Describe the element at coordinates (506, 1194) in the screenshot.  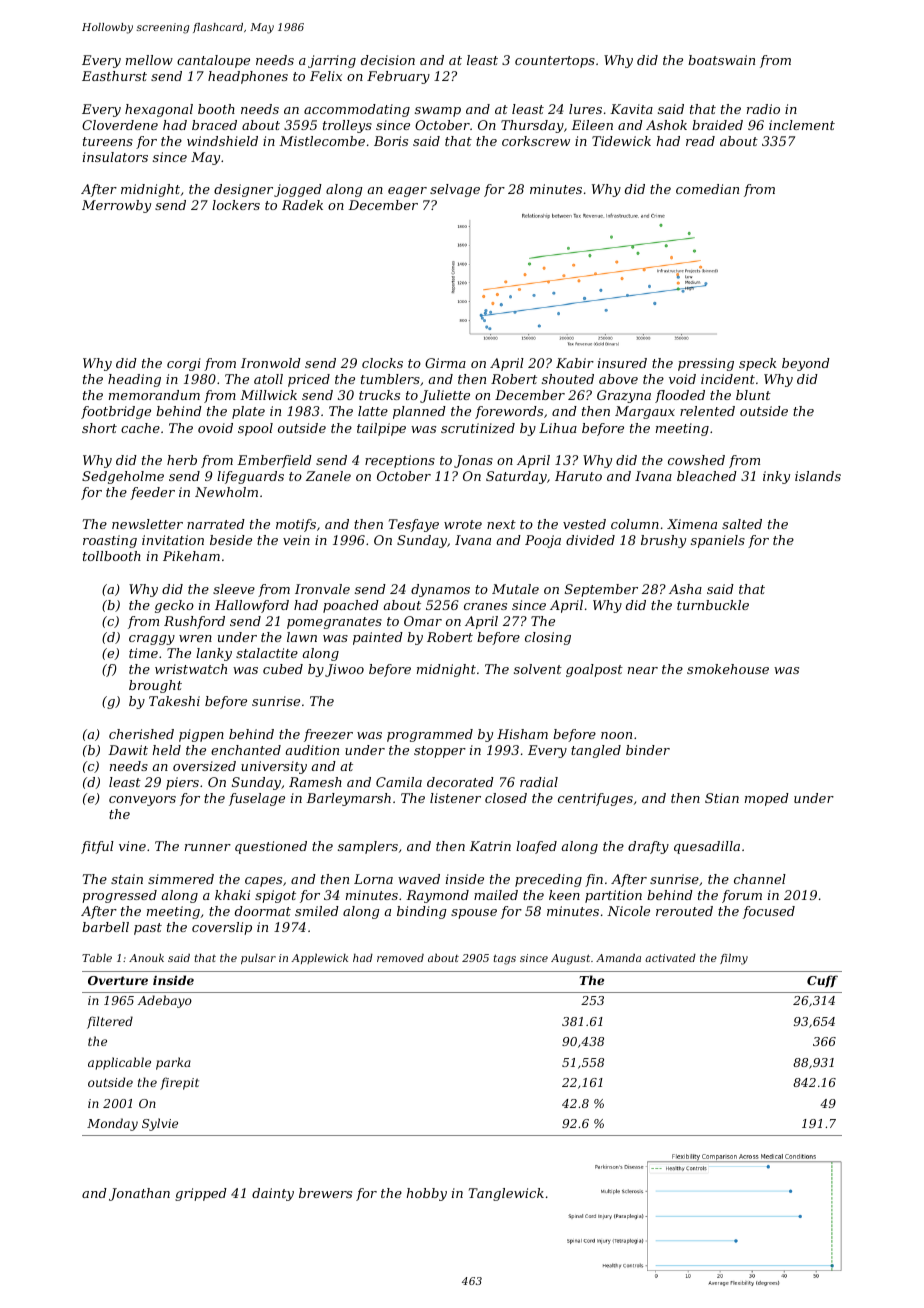
I see `Tanglewick` at that location.
